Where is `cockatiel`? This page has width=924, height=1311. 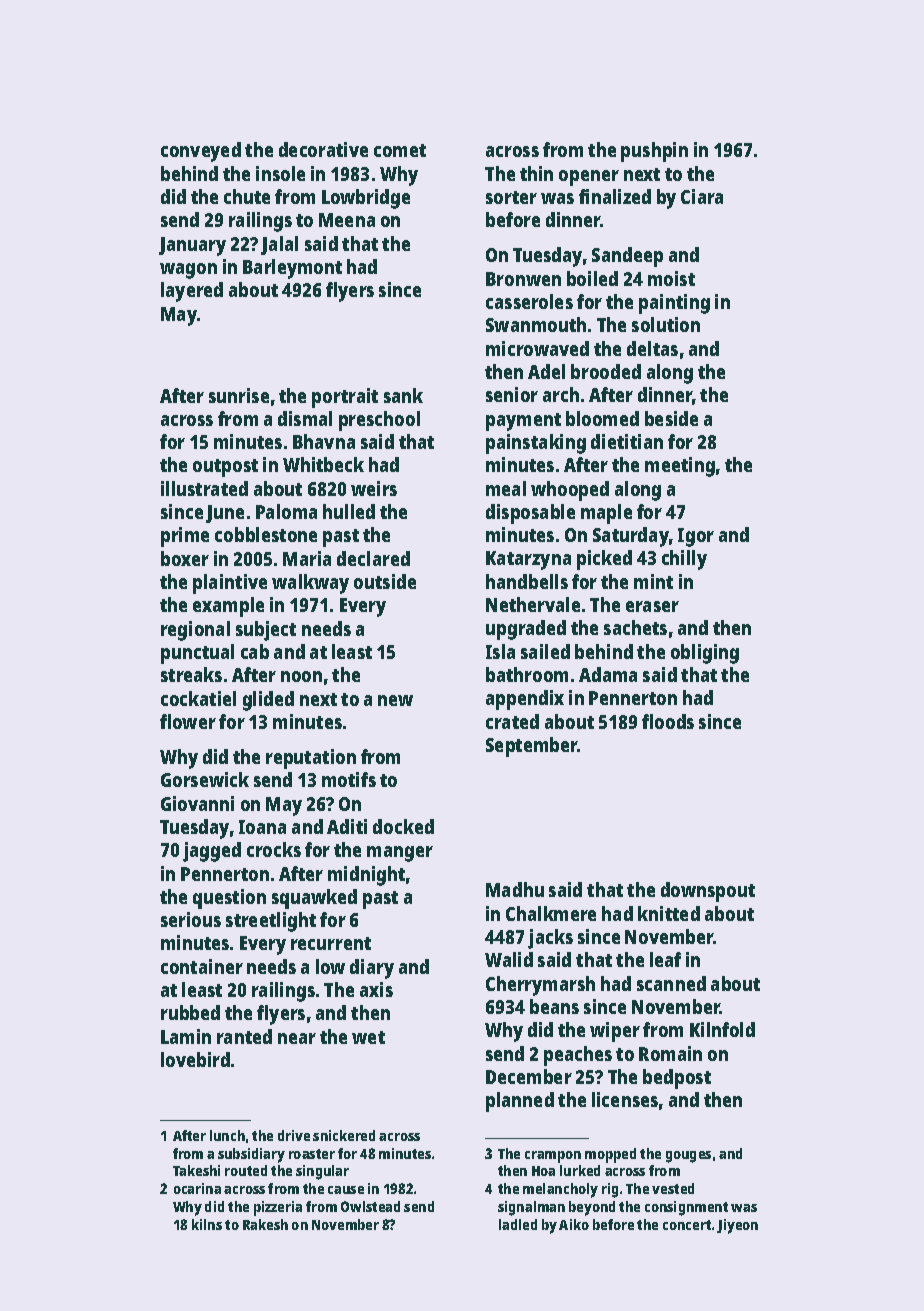 cockatiel is located at coordinates (198, 698).
